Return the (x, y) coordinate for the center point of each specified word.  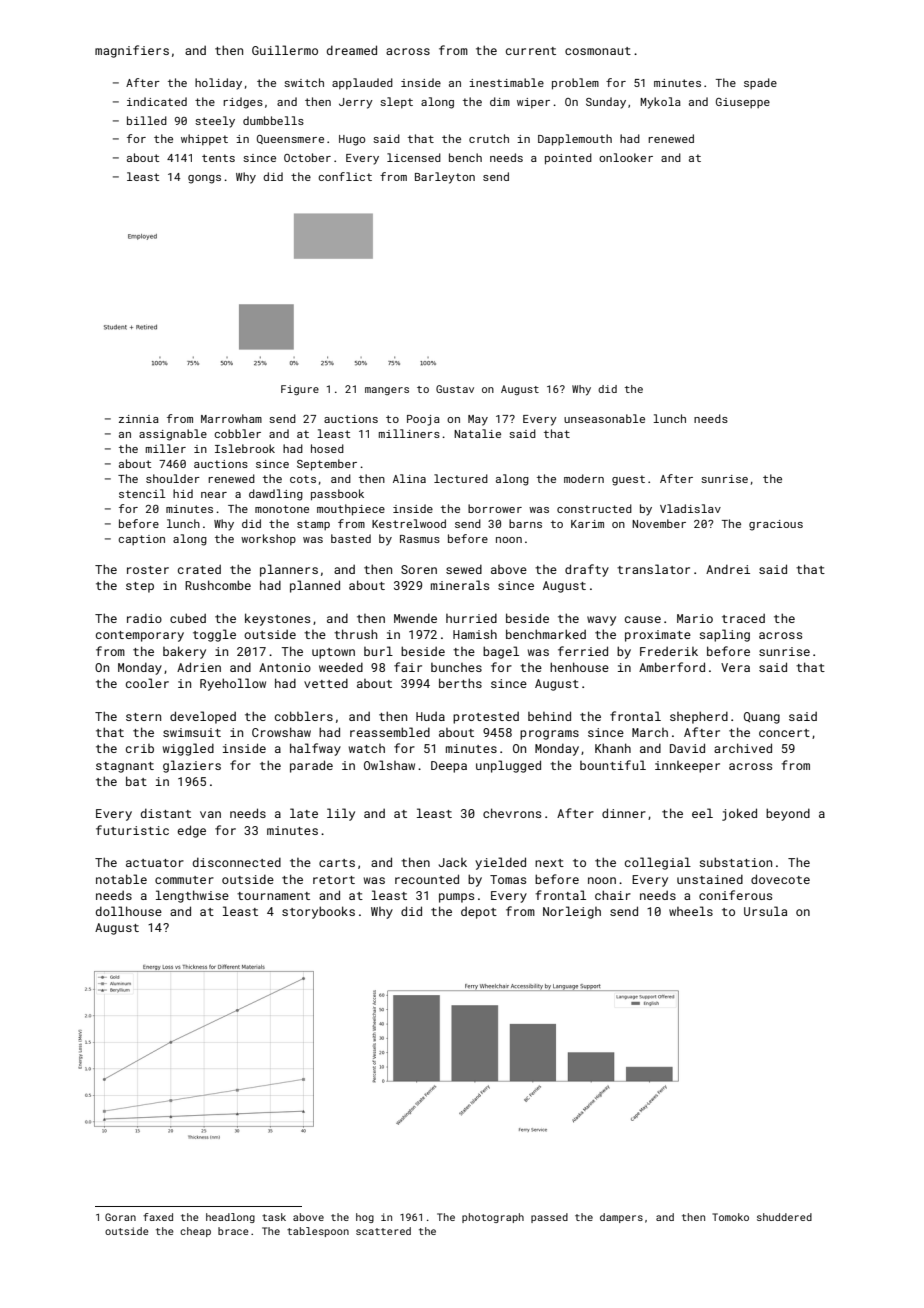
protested (486, 718)
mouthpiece (351, 510)
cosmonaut (598, 51)
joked (739, 814)
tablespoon (318, 1232)
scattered (383, 1231)
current (531, 51)
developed (203, 717)
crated (199, 569)
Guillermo (285, 50)
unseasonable (604, 418)
